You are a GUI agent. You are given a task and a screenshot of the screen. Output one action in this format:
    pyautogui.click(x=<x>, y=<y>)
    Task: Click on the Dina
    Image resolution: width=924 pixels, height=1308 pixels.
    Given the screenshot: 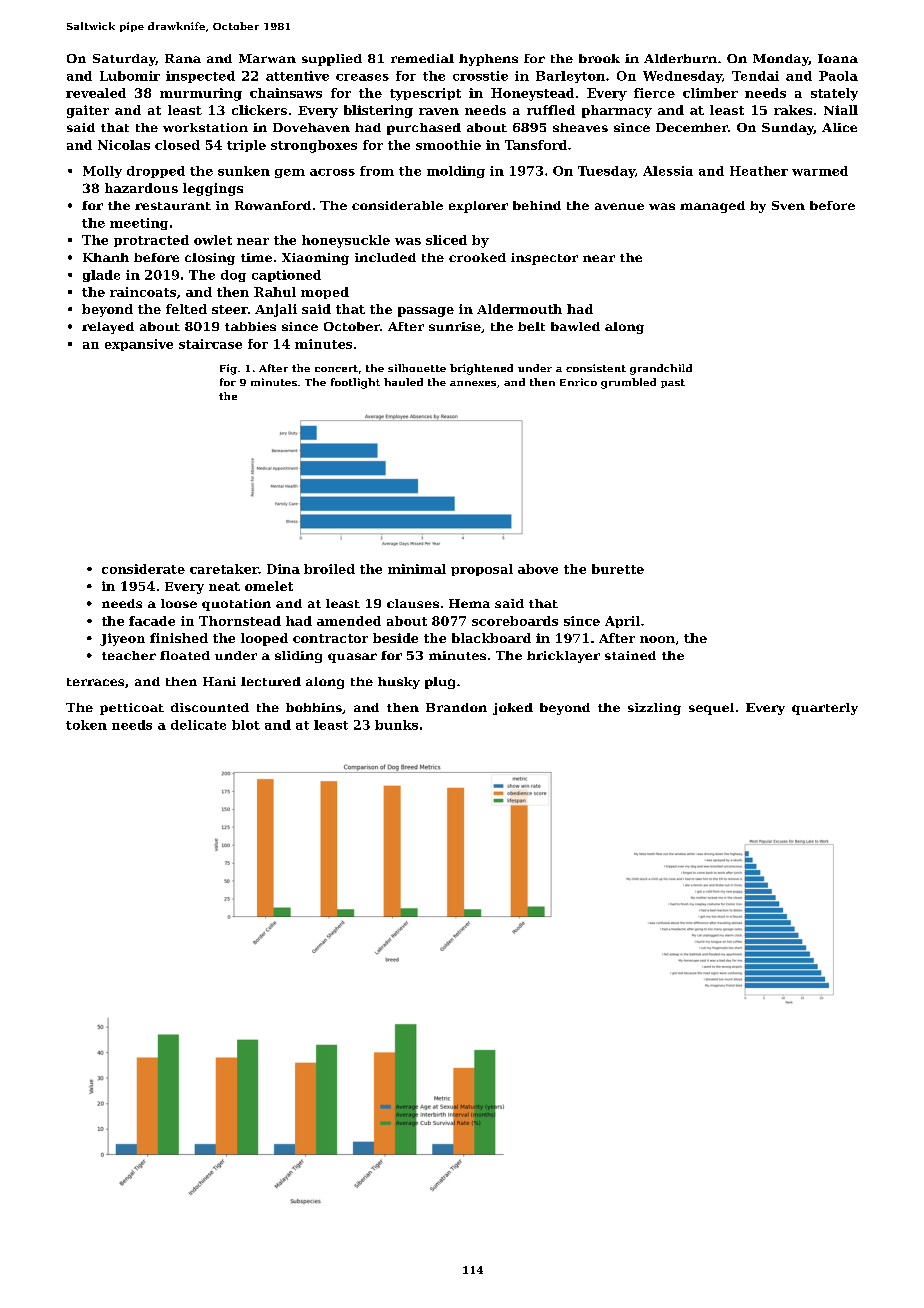 What is the action you would take?
    pyautogui.click(x=283, y=569)
